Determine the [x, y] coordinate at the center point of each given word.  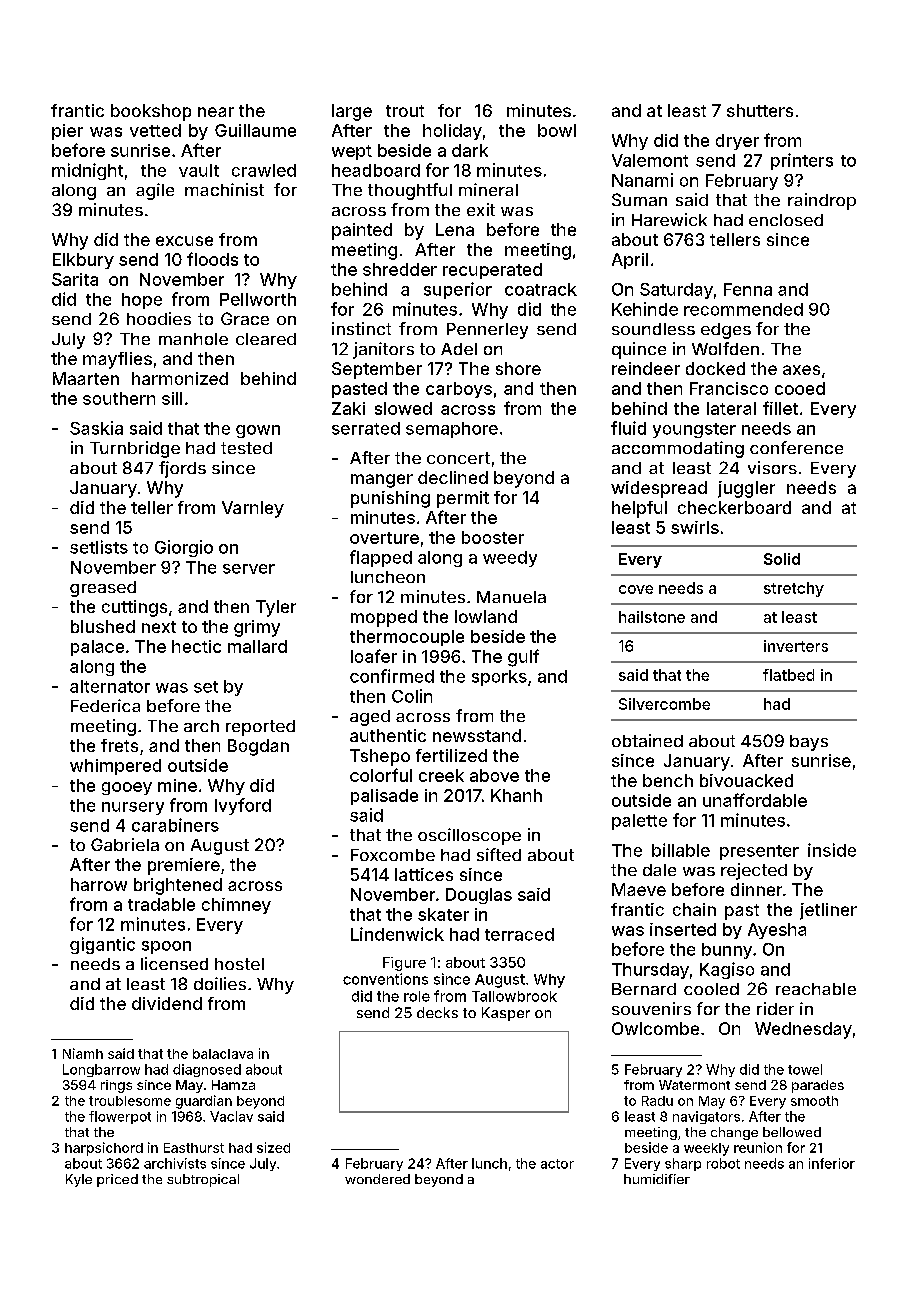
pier [67, 132]
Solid [782, 559]
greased [103, 589]
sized [273, 1147]
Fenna [748, 289]
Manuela [511, 597]
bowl [557, 130]
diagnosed [207, 1070]
